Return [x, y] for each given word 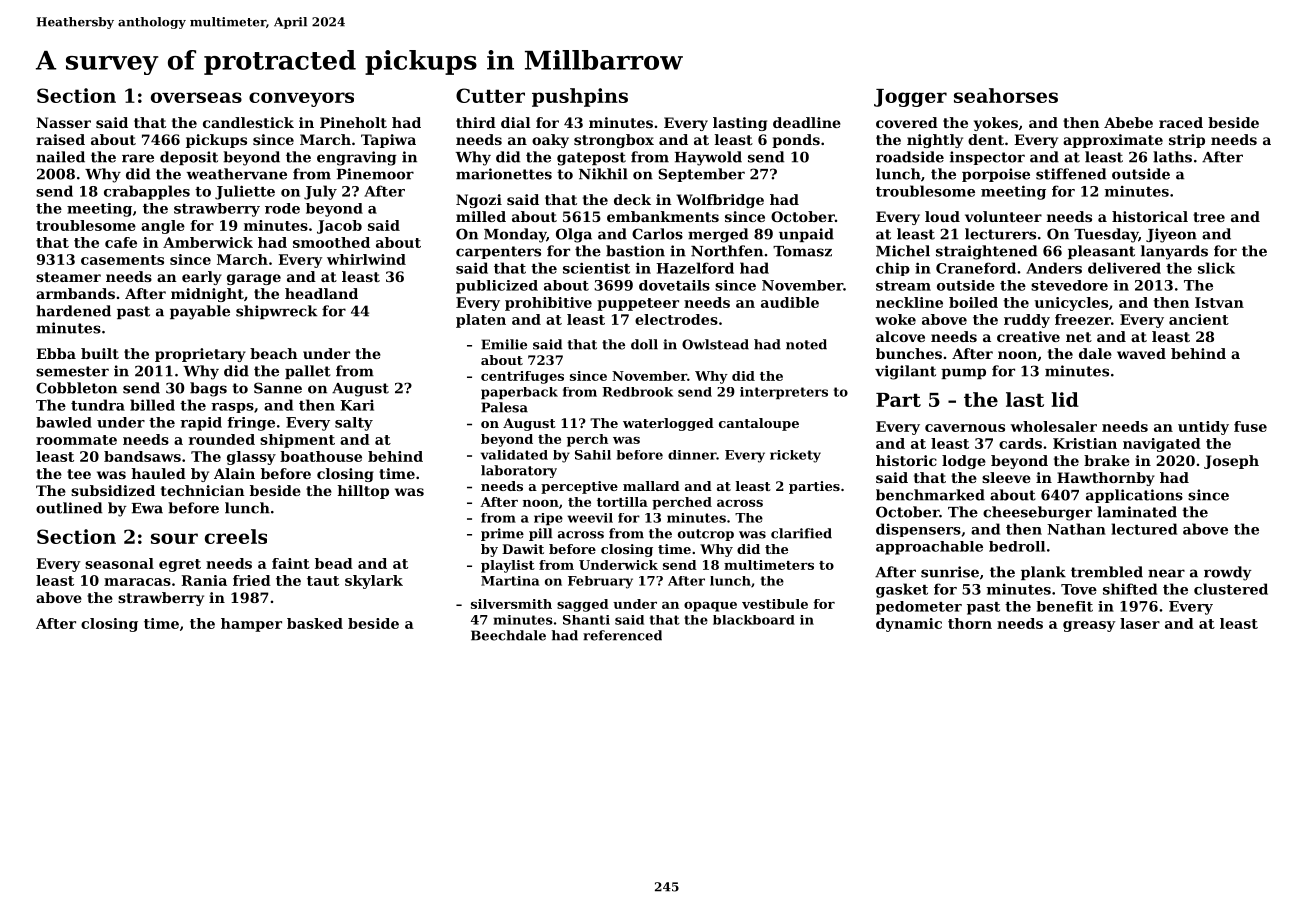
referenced [622, 635]
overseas [196, 97]
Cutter [490, 95]
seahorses [1006, 95]
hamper [251, 625]
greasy [1089, 626]
